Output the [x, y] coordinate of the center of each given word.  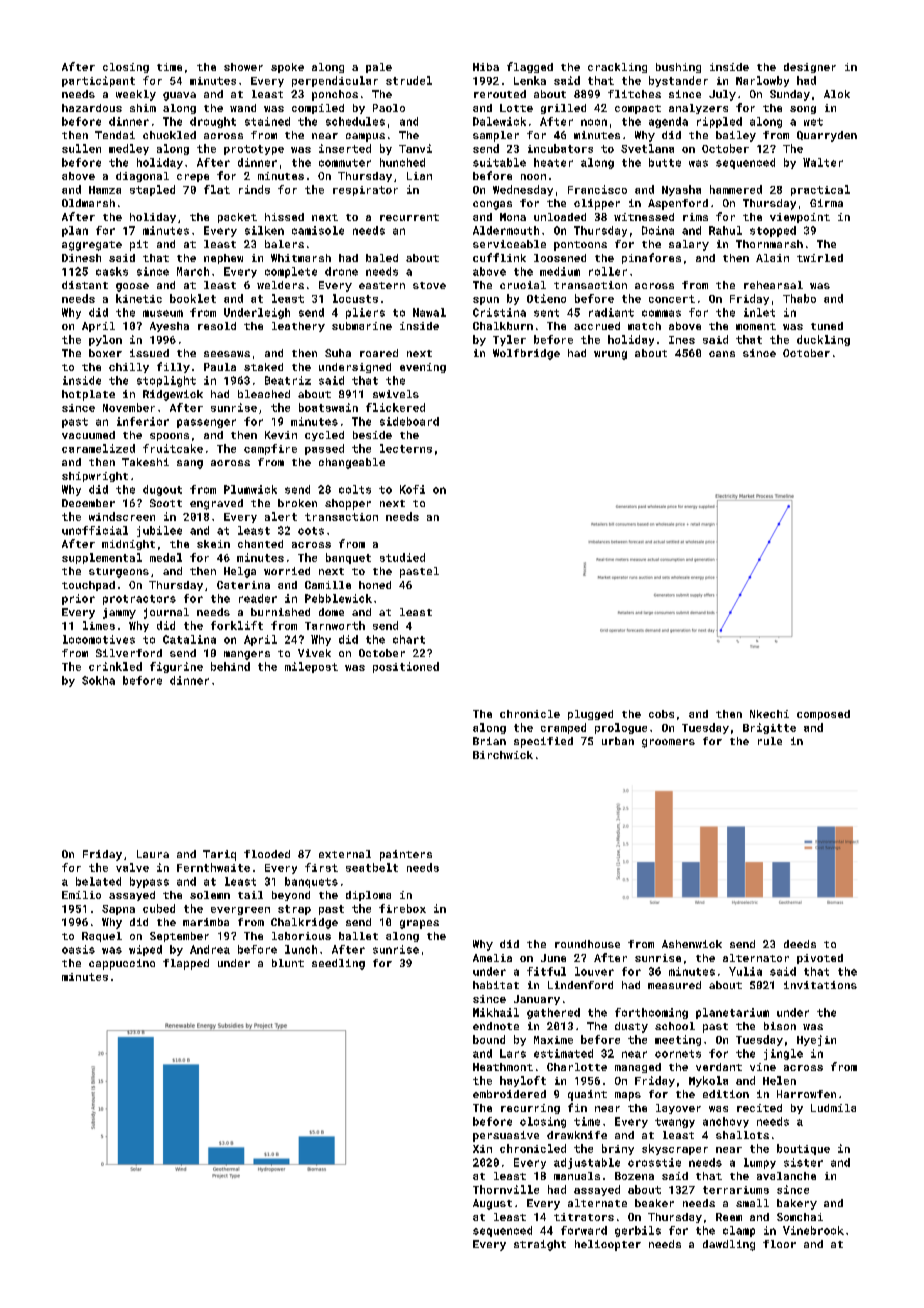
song [803, 110]
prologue [621, 728]
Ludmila [833, 1108]
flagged [530, 67]
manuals [577, 1176]
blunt [288, 963]
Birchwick [503, 755]
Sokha [98, 680]
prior [78, 599]
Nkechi [769, 714]
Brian [489, 741]
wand [243, 108]
